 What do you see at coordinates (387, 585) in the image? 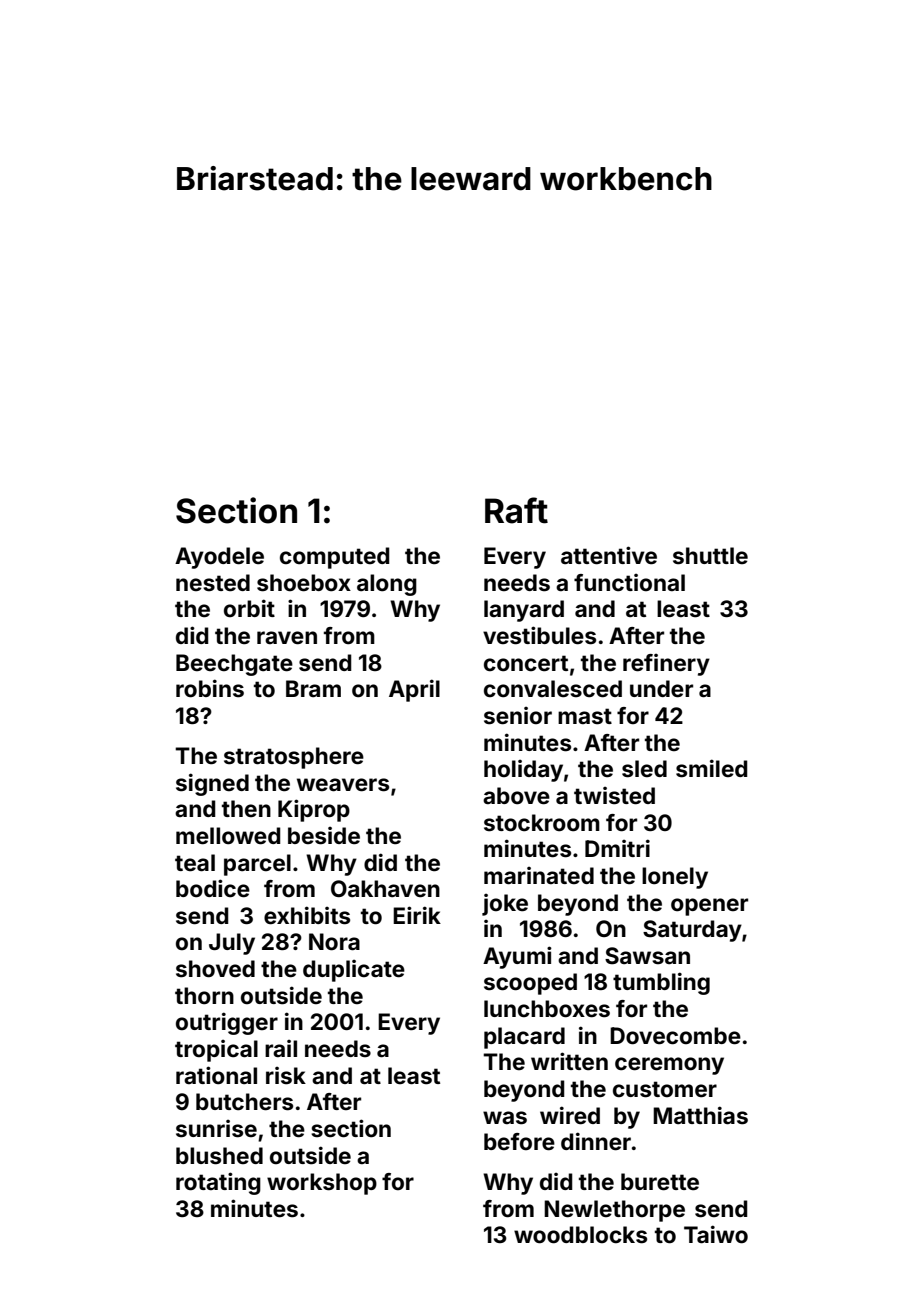
I see `along` at bounding box center [387, 585].
